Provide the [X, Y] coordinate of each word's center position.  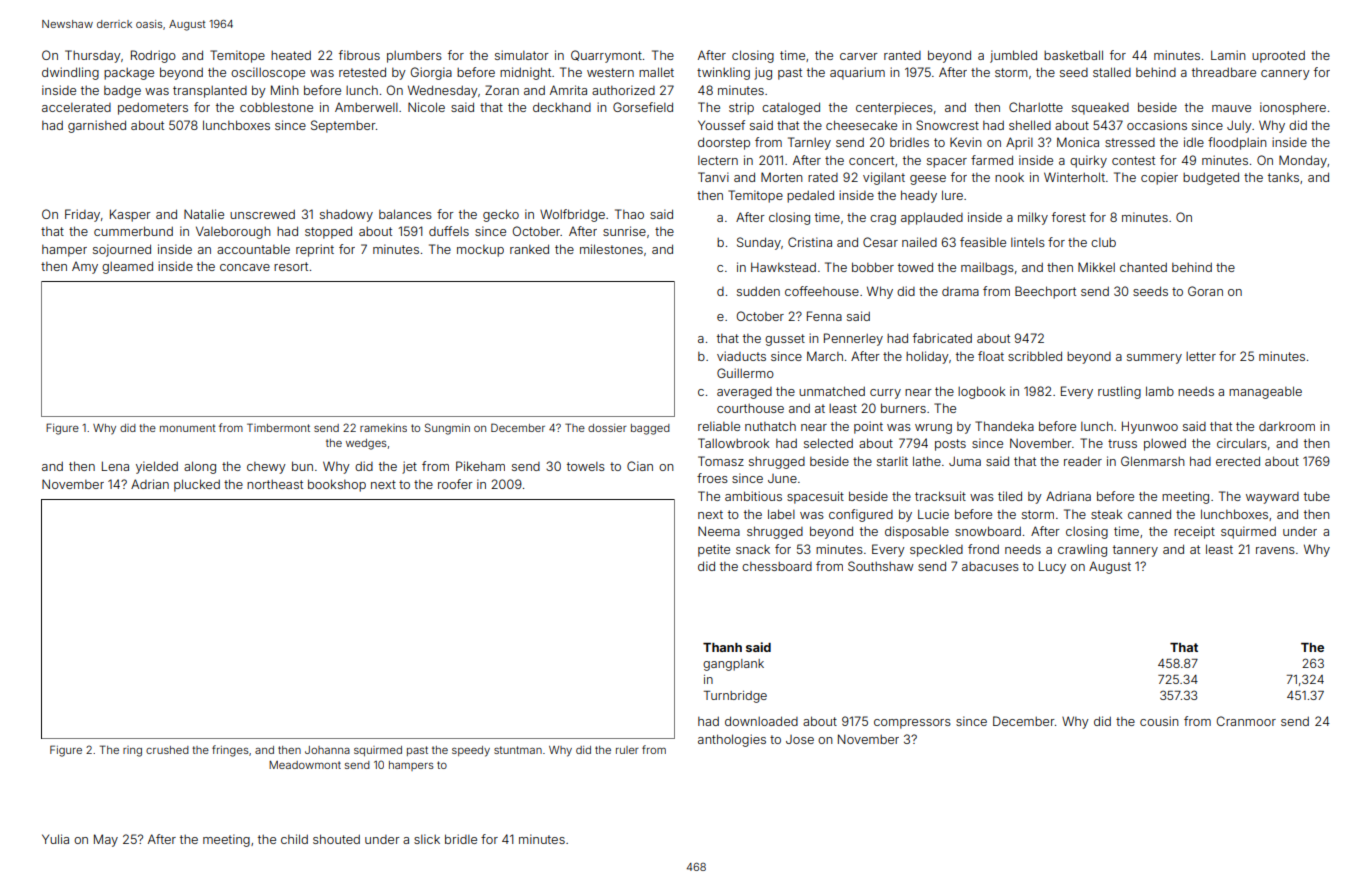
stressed [1130, 142]
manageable [1265, 392]
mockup [480, 251]
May [106, 840]
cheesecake [861, 125]
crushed [167, 750]
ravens [1275, 550]
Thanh [722, 647]
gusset [785, 340]
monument [188, 428]
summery [1154, 359]
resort [291, 266]
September [343, 126]
